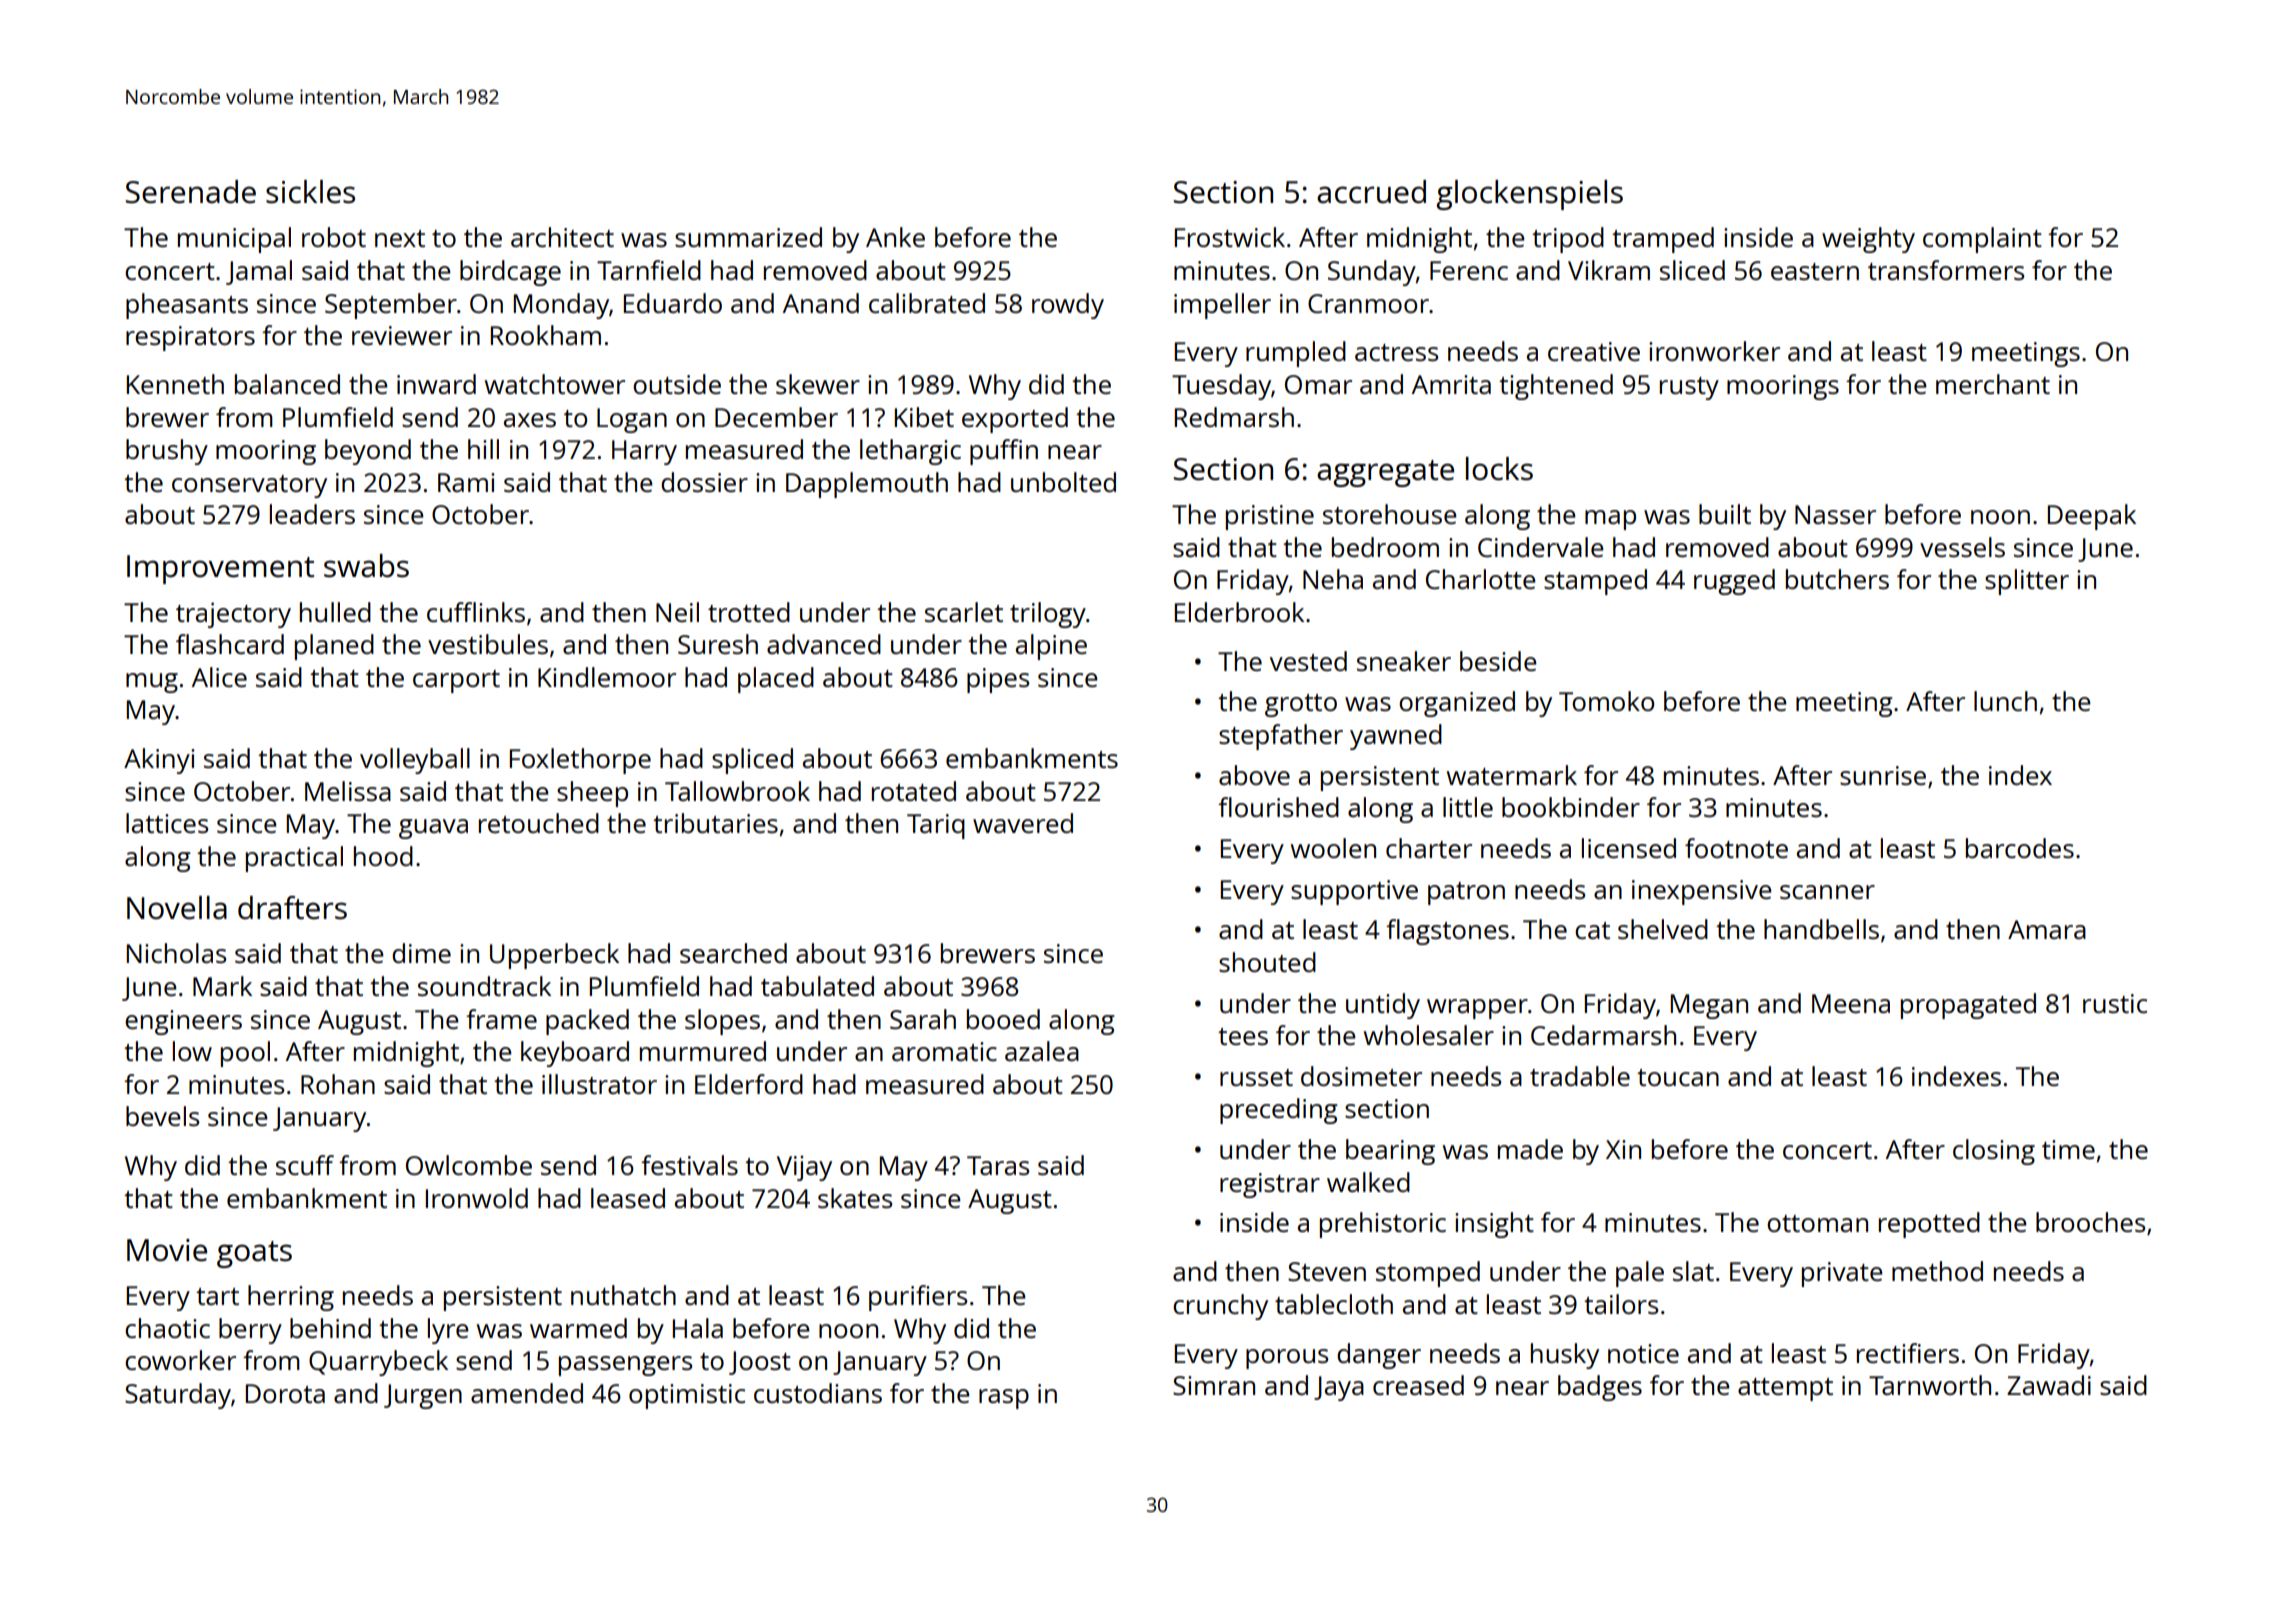 The image size is (2292, 1620). What do you see at coordinates (1663, 240) in the image?
I see `tramped` at bounding box center [1663, 240].
